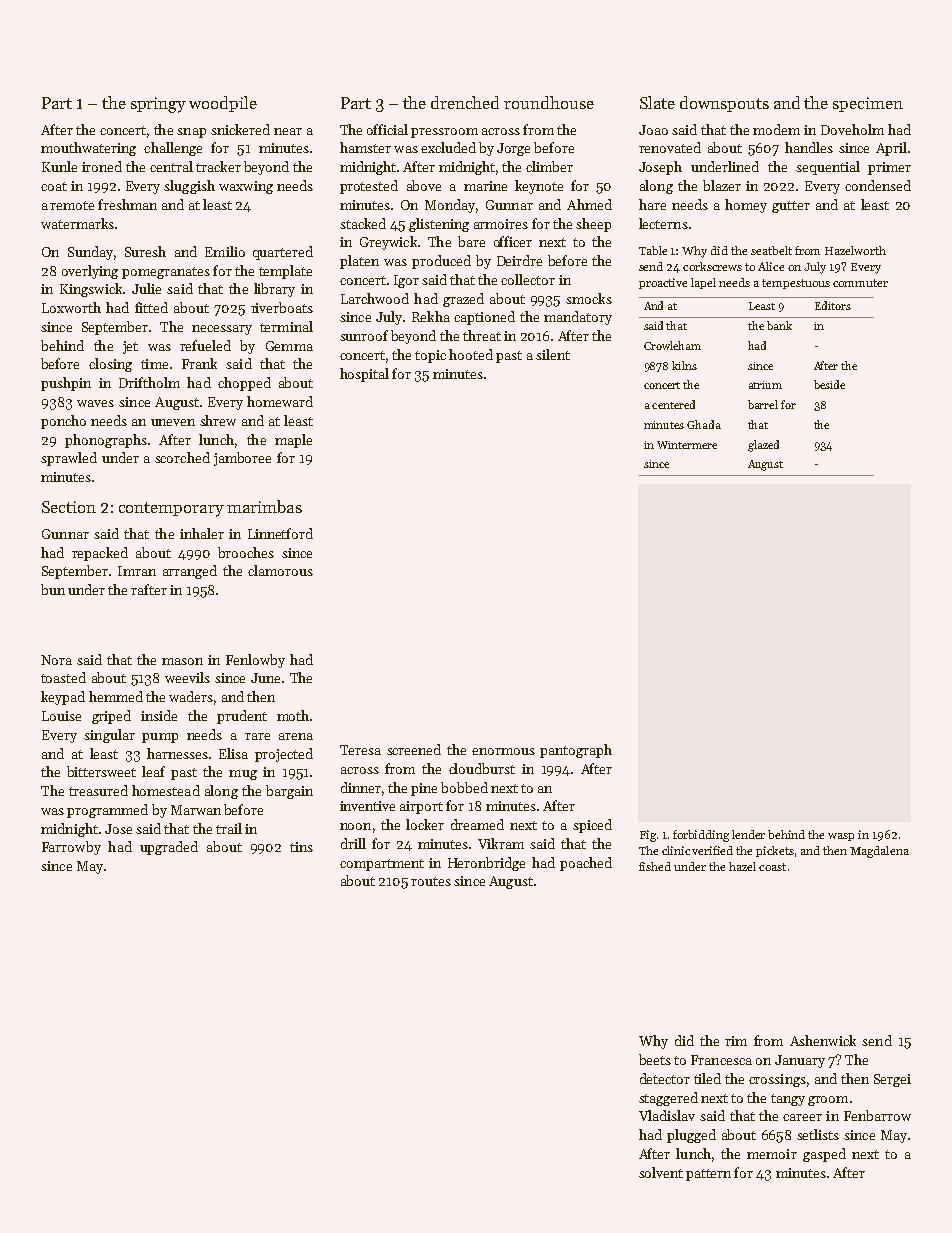 This screenshot has height=1233, width=952. I want to click on sheep, so click(593, 225).
